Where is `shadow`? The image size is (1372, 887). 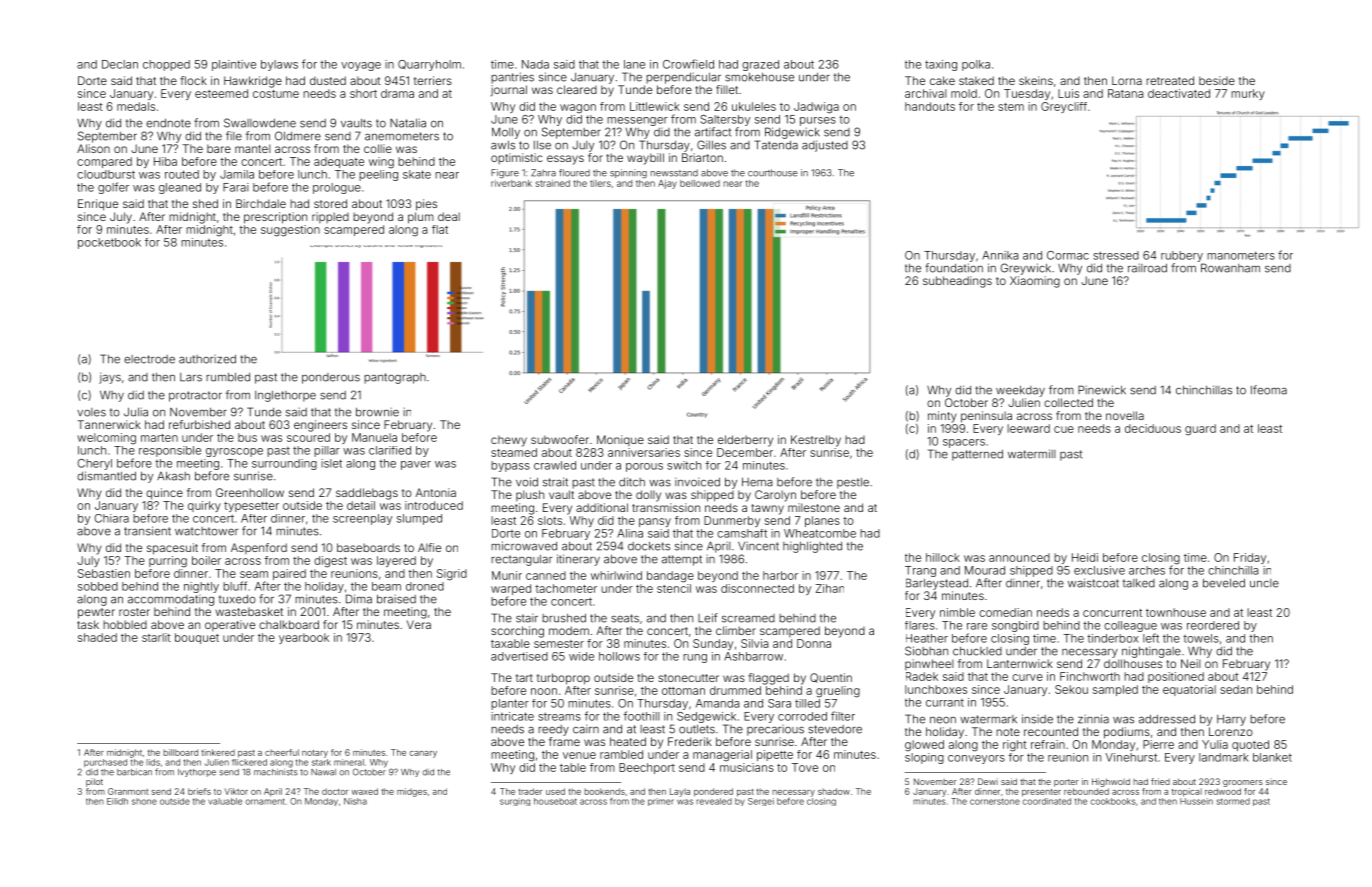
shadow is located at coordinates (834, 791).
